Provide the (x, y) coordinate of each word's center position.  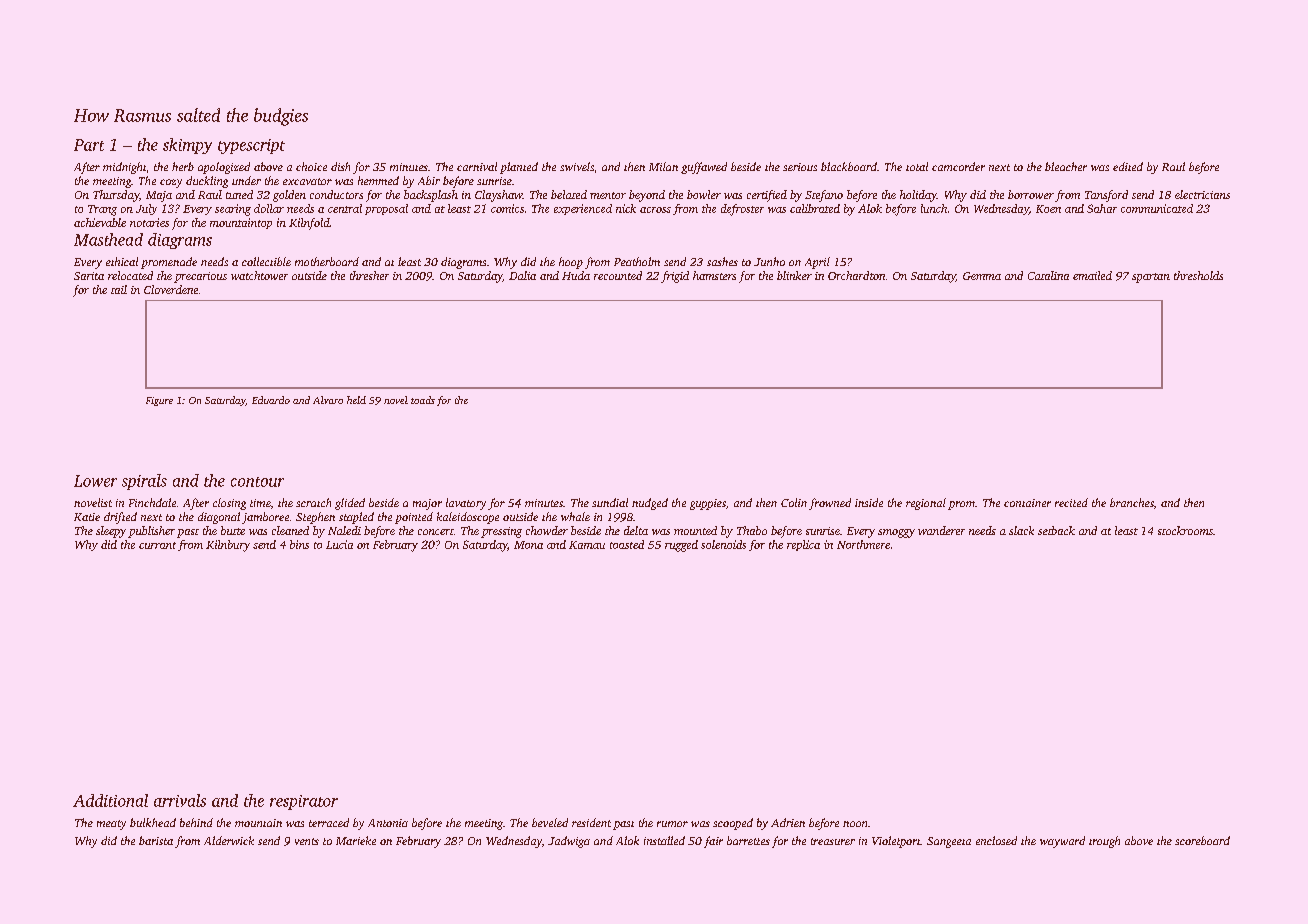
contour (257, 482)
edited (1128, 166)
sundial (610, 502)
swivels (577, 166)
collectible (266, 261)
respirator (304, 802)
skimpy (187, 146)
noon (855, 824)
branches (1132, 502)
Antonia (388, 823)
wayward (1062, 842)
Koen (1048, 209)
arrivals (180, 800)
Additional (110, 800)
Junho (769, 261)
